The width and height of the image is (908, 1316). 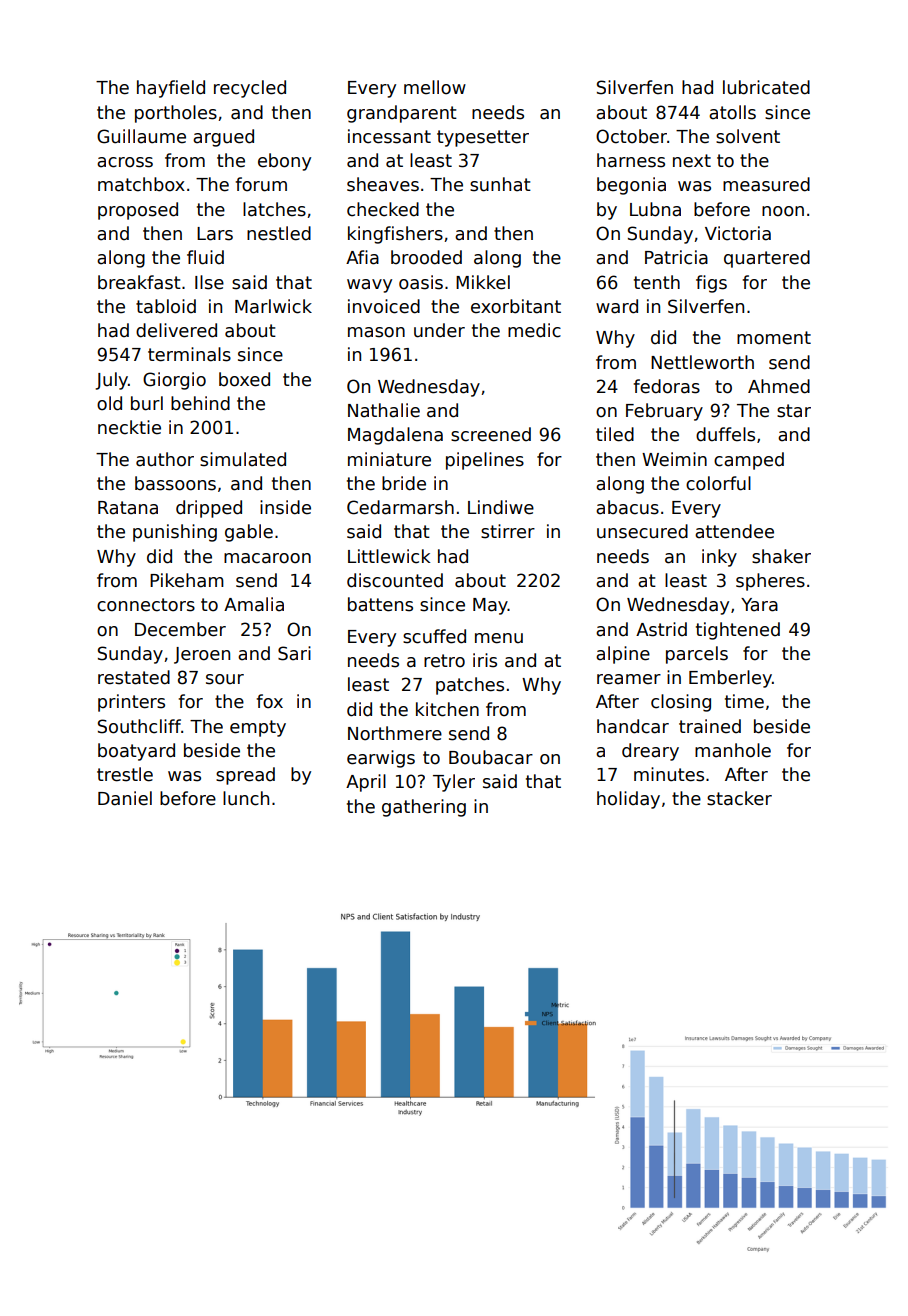 What do you see at coordinates (733, 750) in the image?
I see `manhole` at bounding box center [733, 750].
